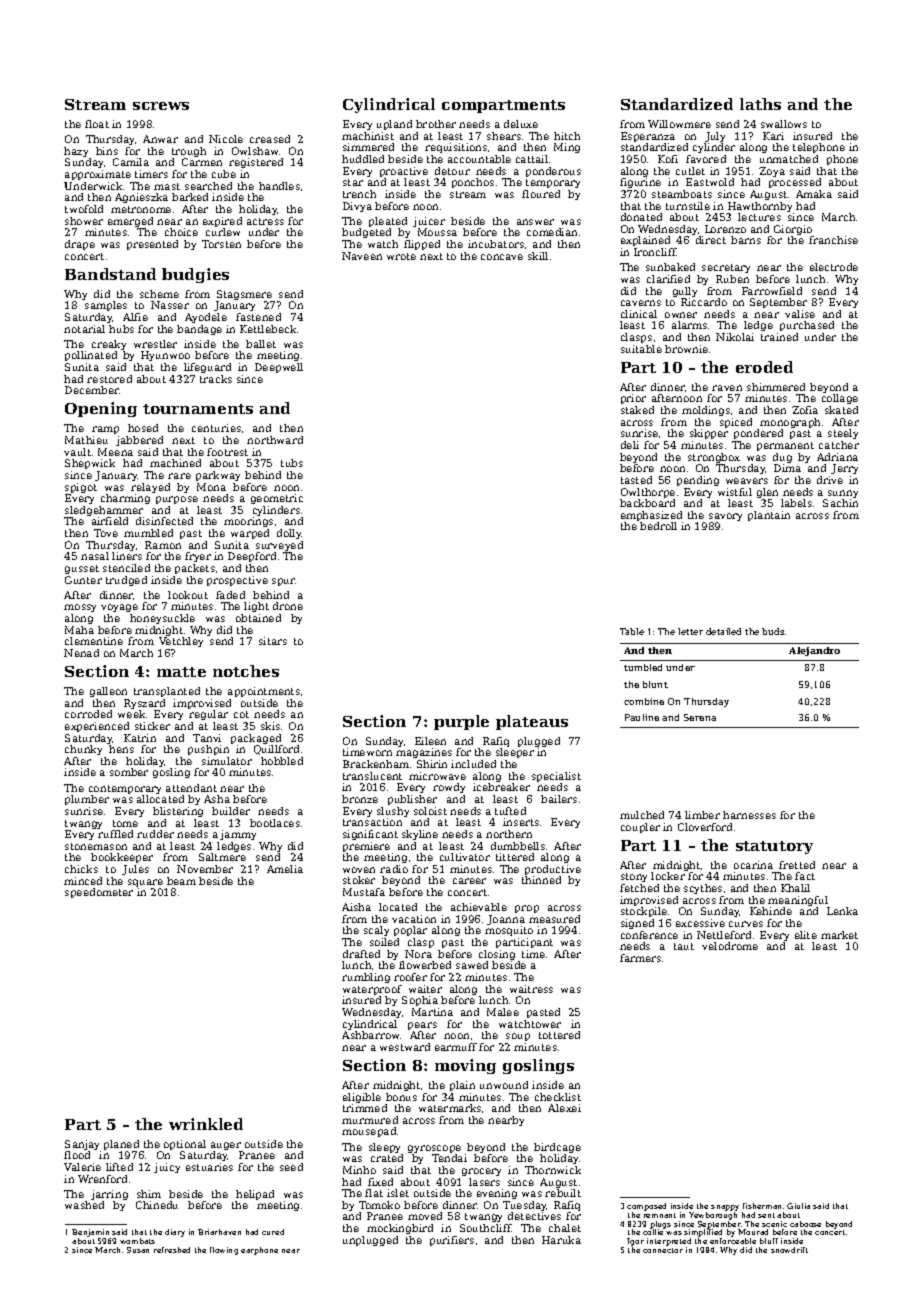 This page has width=924, height=1308. Describe the element at coordinates (189, 152) in the page. I see `trough` at that location.
